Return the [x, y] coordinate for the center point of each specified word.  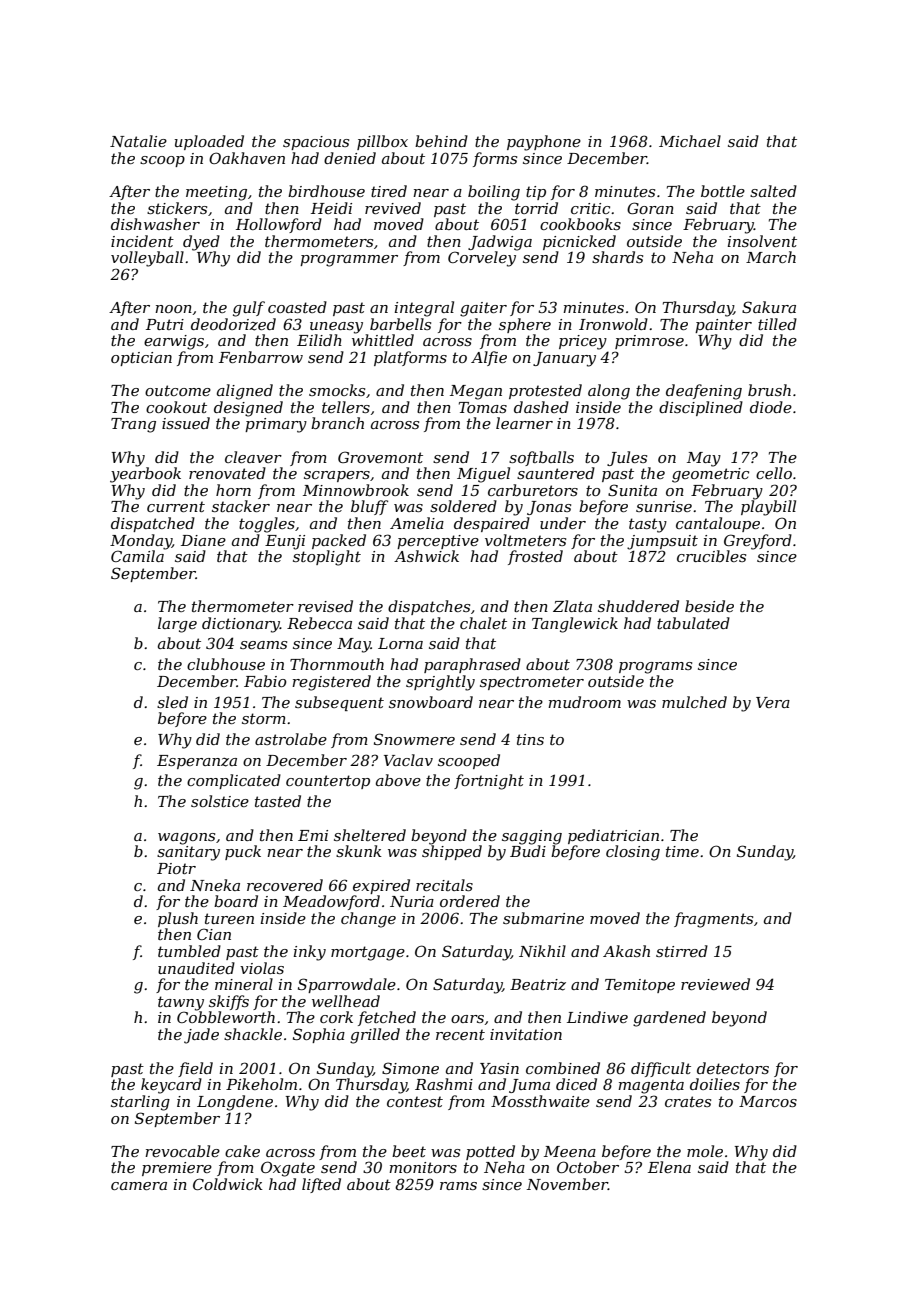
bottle [723, 191]
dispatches [429, 607]
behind [441, 141]
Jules [627, 458]
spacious [316, 143]
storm [264, 718]
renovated [227, 473]
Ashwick [426, 556]
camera [139, 1186]
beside [709, 606]
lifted [321, 1185]
